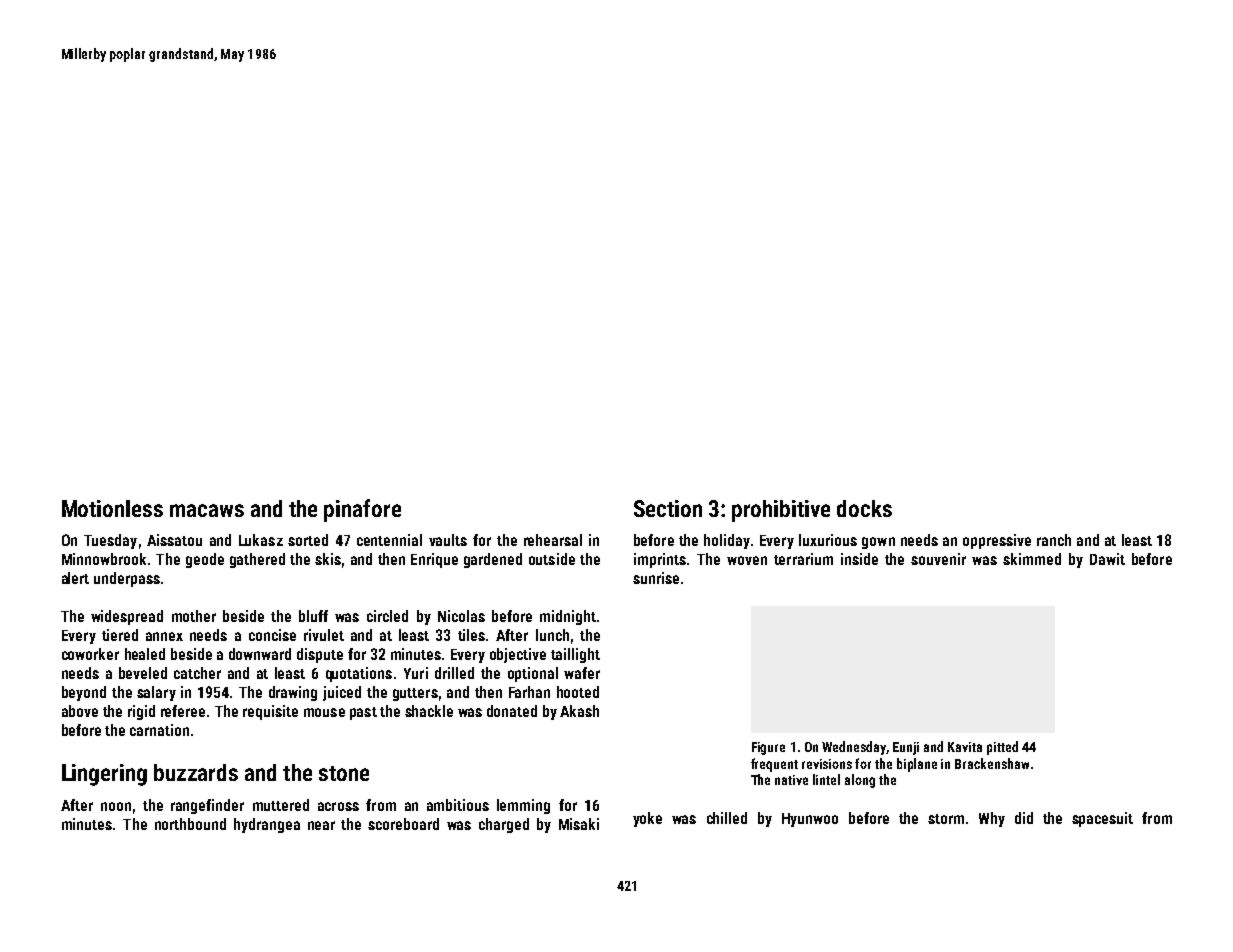 This page has width=1233, height=952. I want to click on terrarium, so click(803, 559).
